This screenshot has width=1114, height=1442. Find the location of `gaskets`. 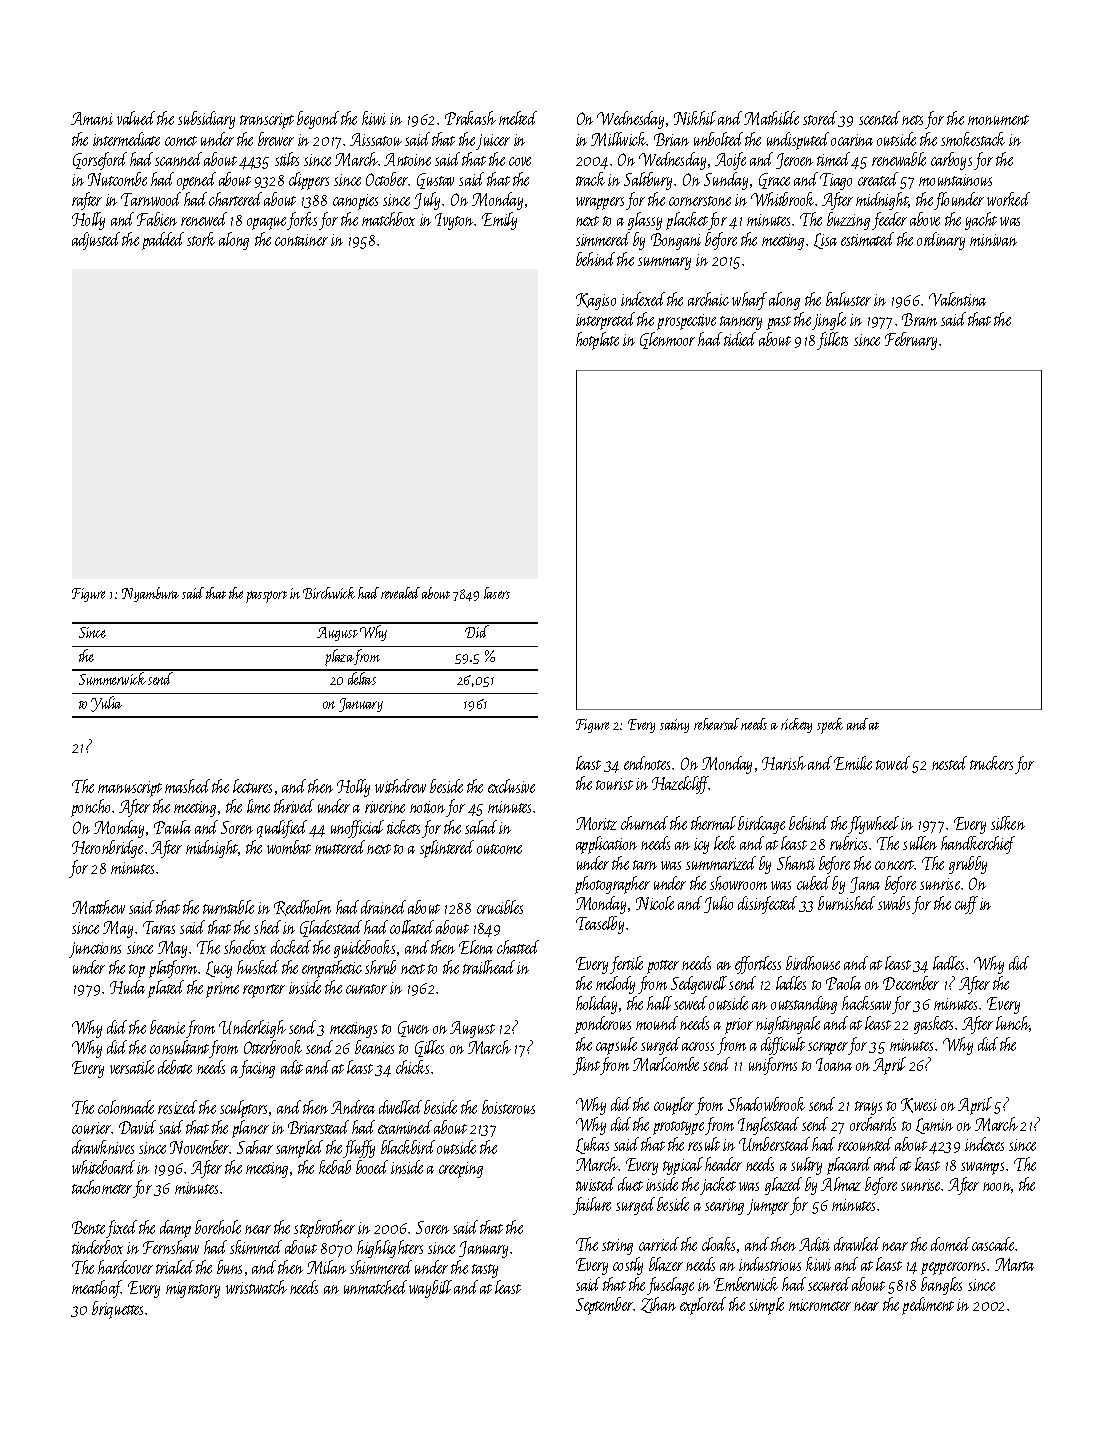

gaskets is located at coordinates (933, 1025).
